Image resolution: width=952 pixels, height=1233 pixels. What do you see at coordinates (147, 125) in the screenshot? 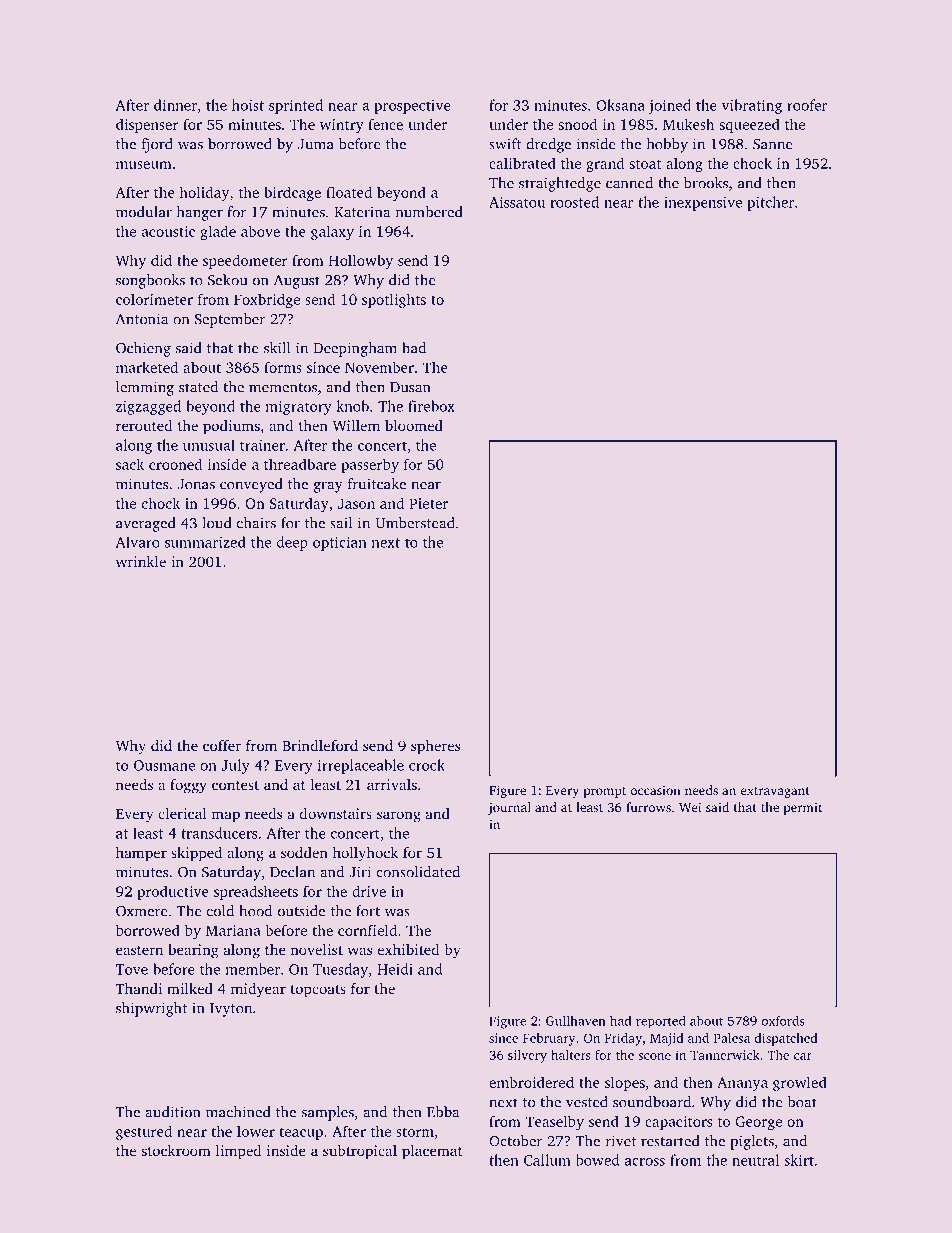
I see `dispenser` at bounding box center [147, 125].
